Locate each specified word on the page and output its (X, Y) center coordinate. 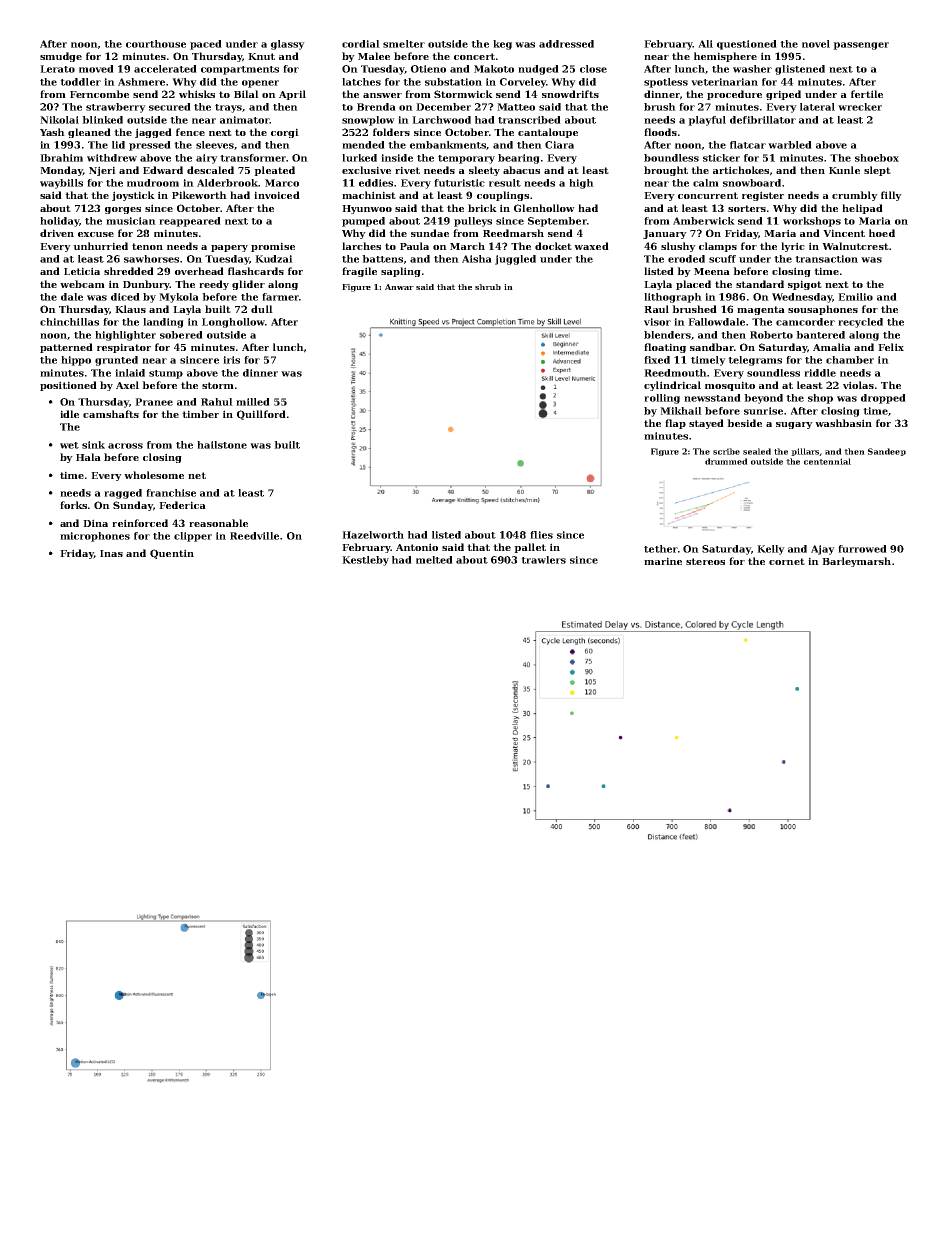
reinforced (140, 523)
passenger (861, 46)
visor (657, 322)
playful (707, 121)
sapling (401, 272)
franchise (171, 493)
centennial (827, 461)
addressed (566, 44)
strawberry (116, 108)
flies (541, 535)
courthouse (156, 44)
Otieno (428, 69)
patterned (66, 348)
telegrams (755, 361)
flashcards (256, 271)
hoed (882, 233)
